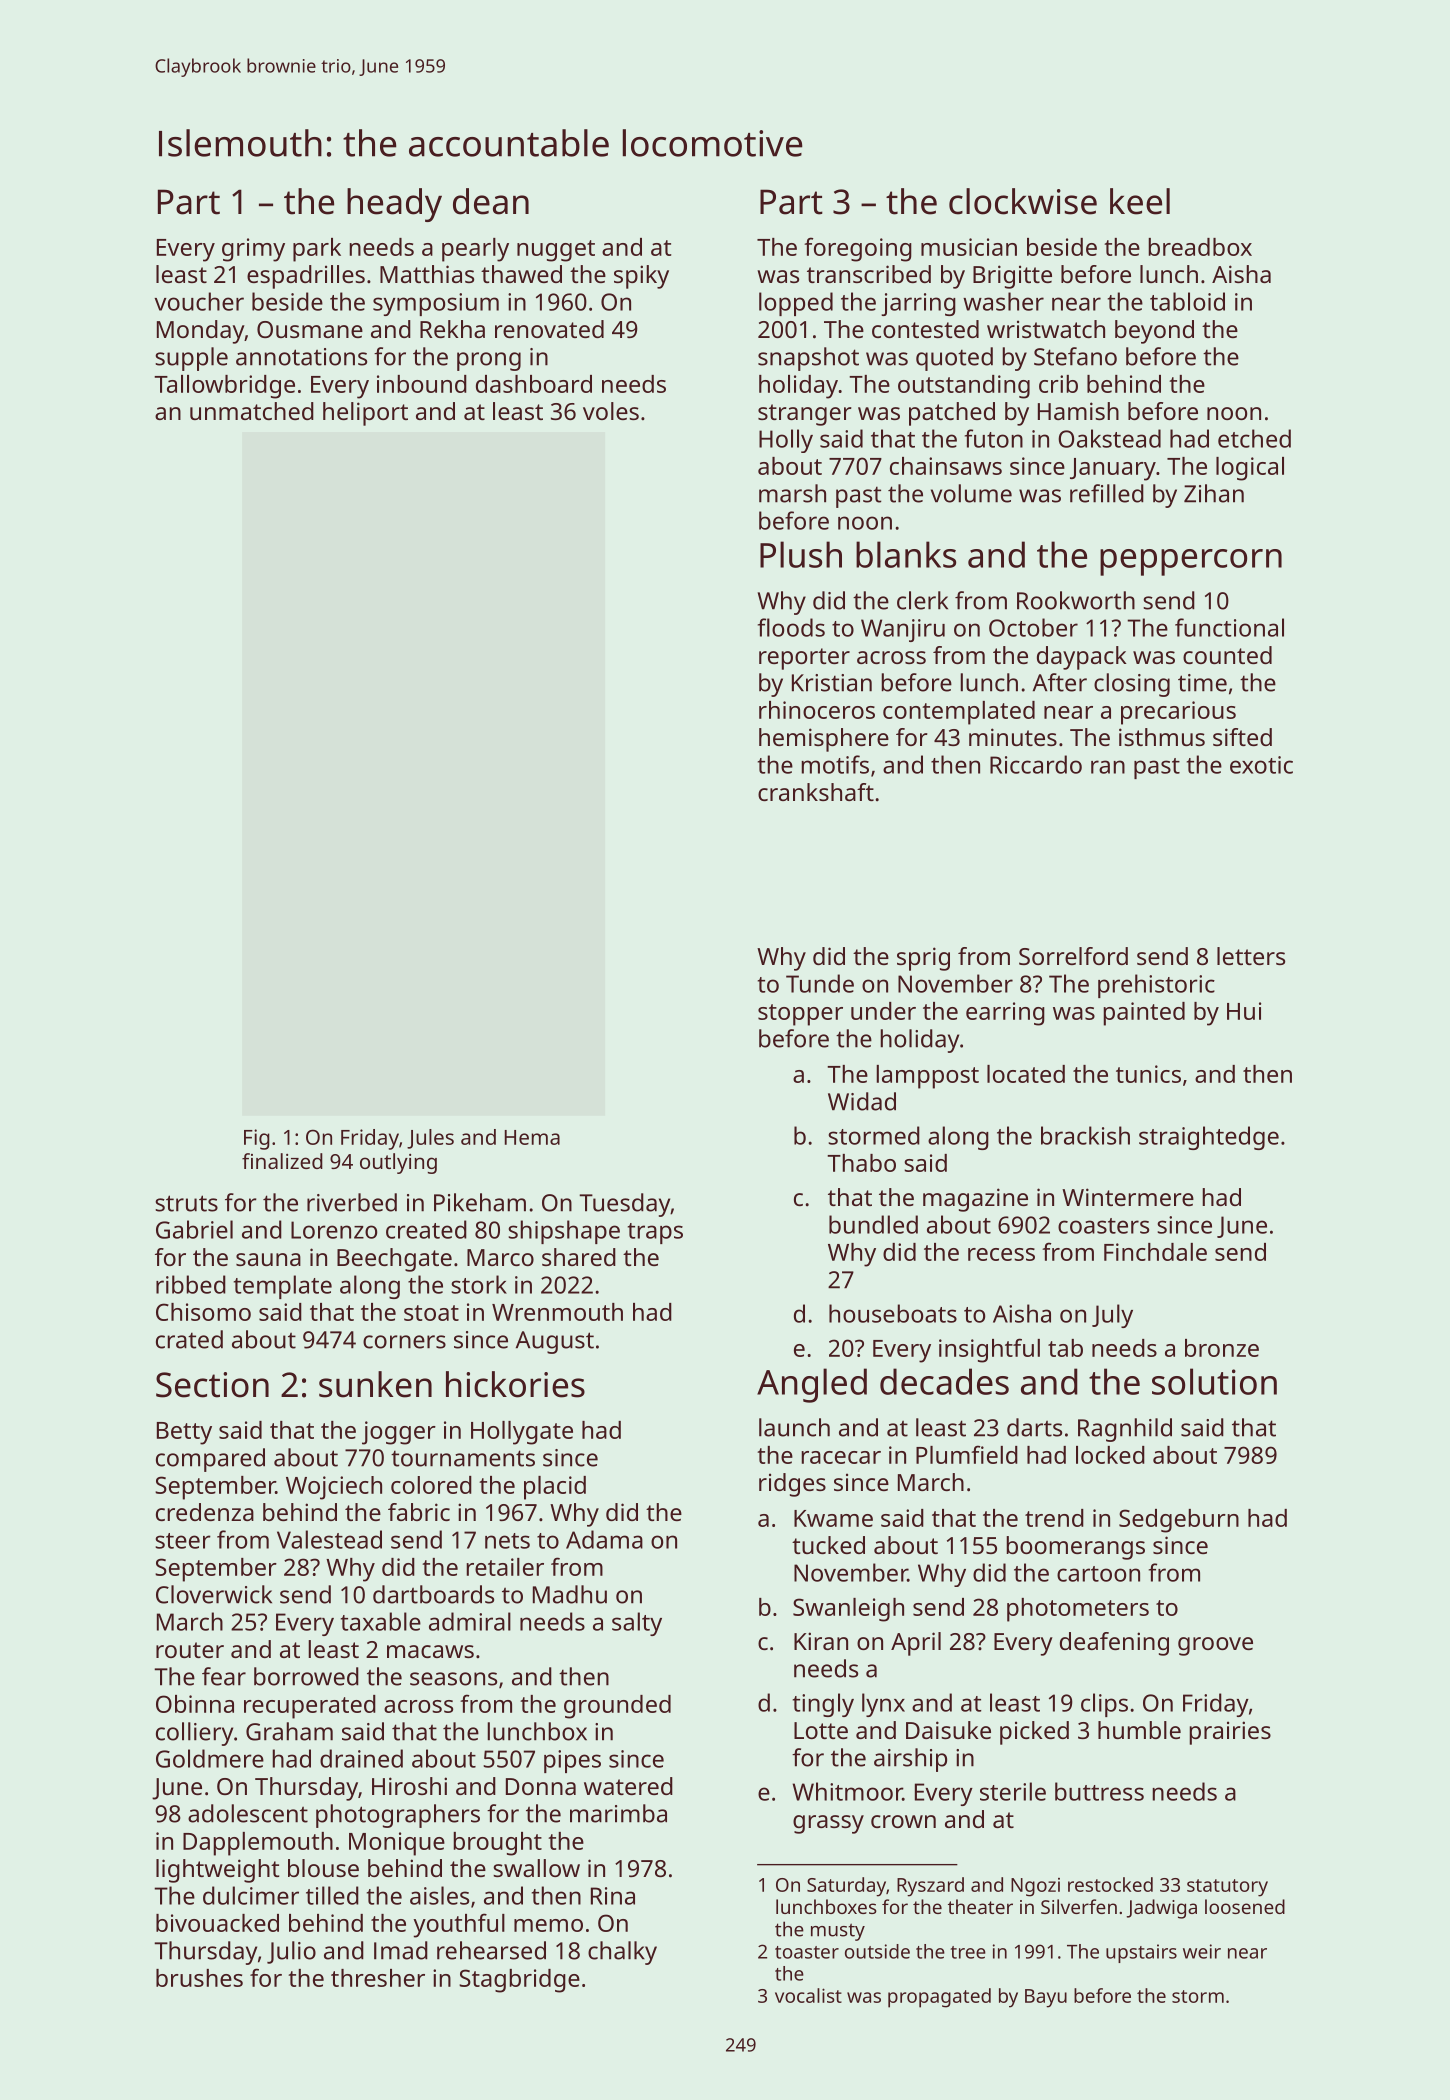 This screenshot has width=1450, height=2100. What do you see at coordinates (1202, 1951) in the screenshot?
I see `weir` at bounding box center [1202, 1951].
